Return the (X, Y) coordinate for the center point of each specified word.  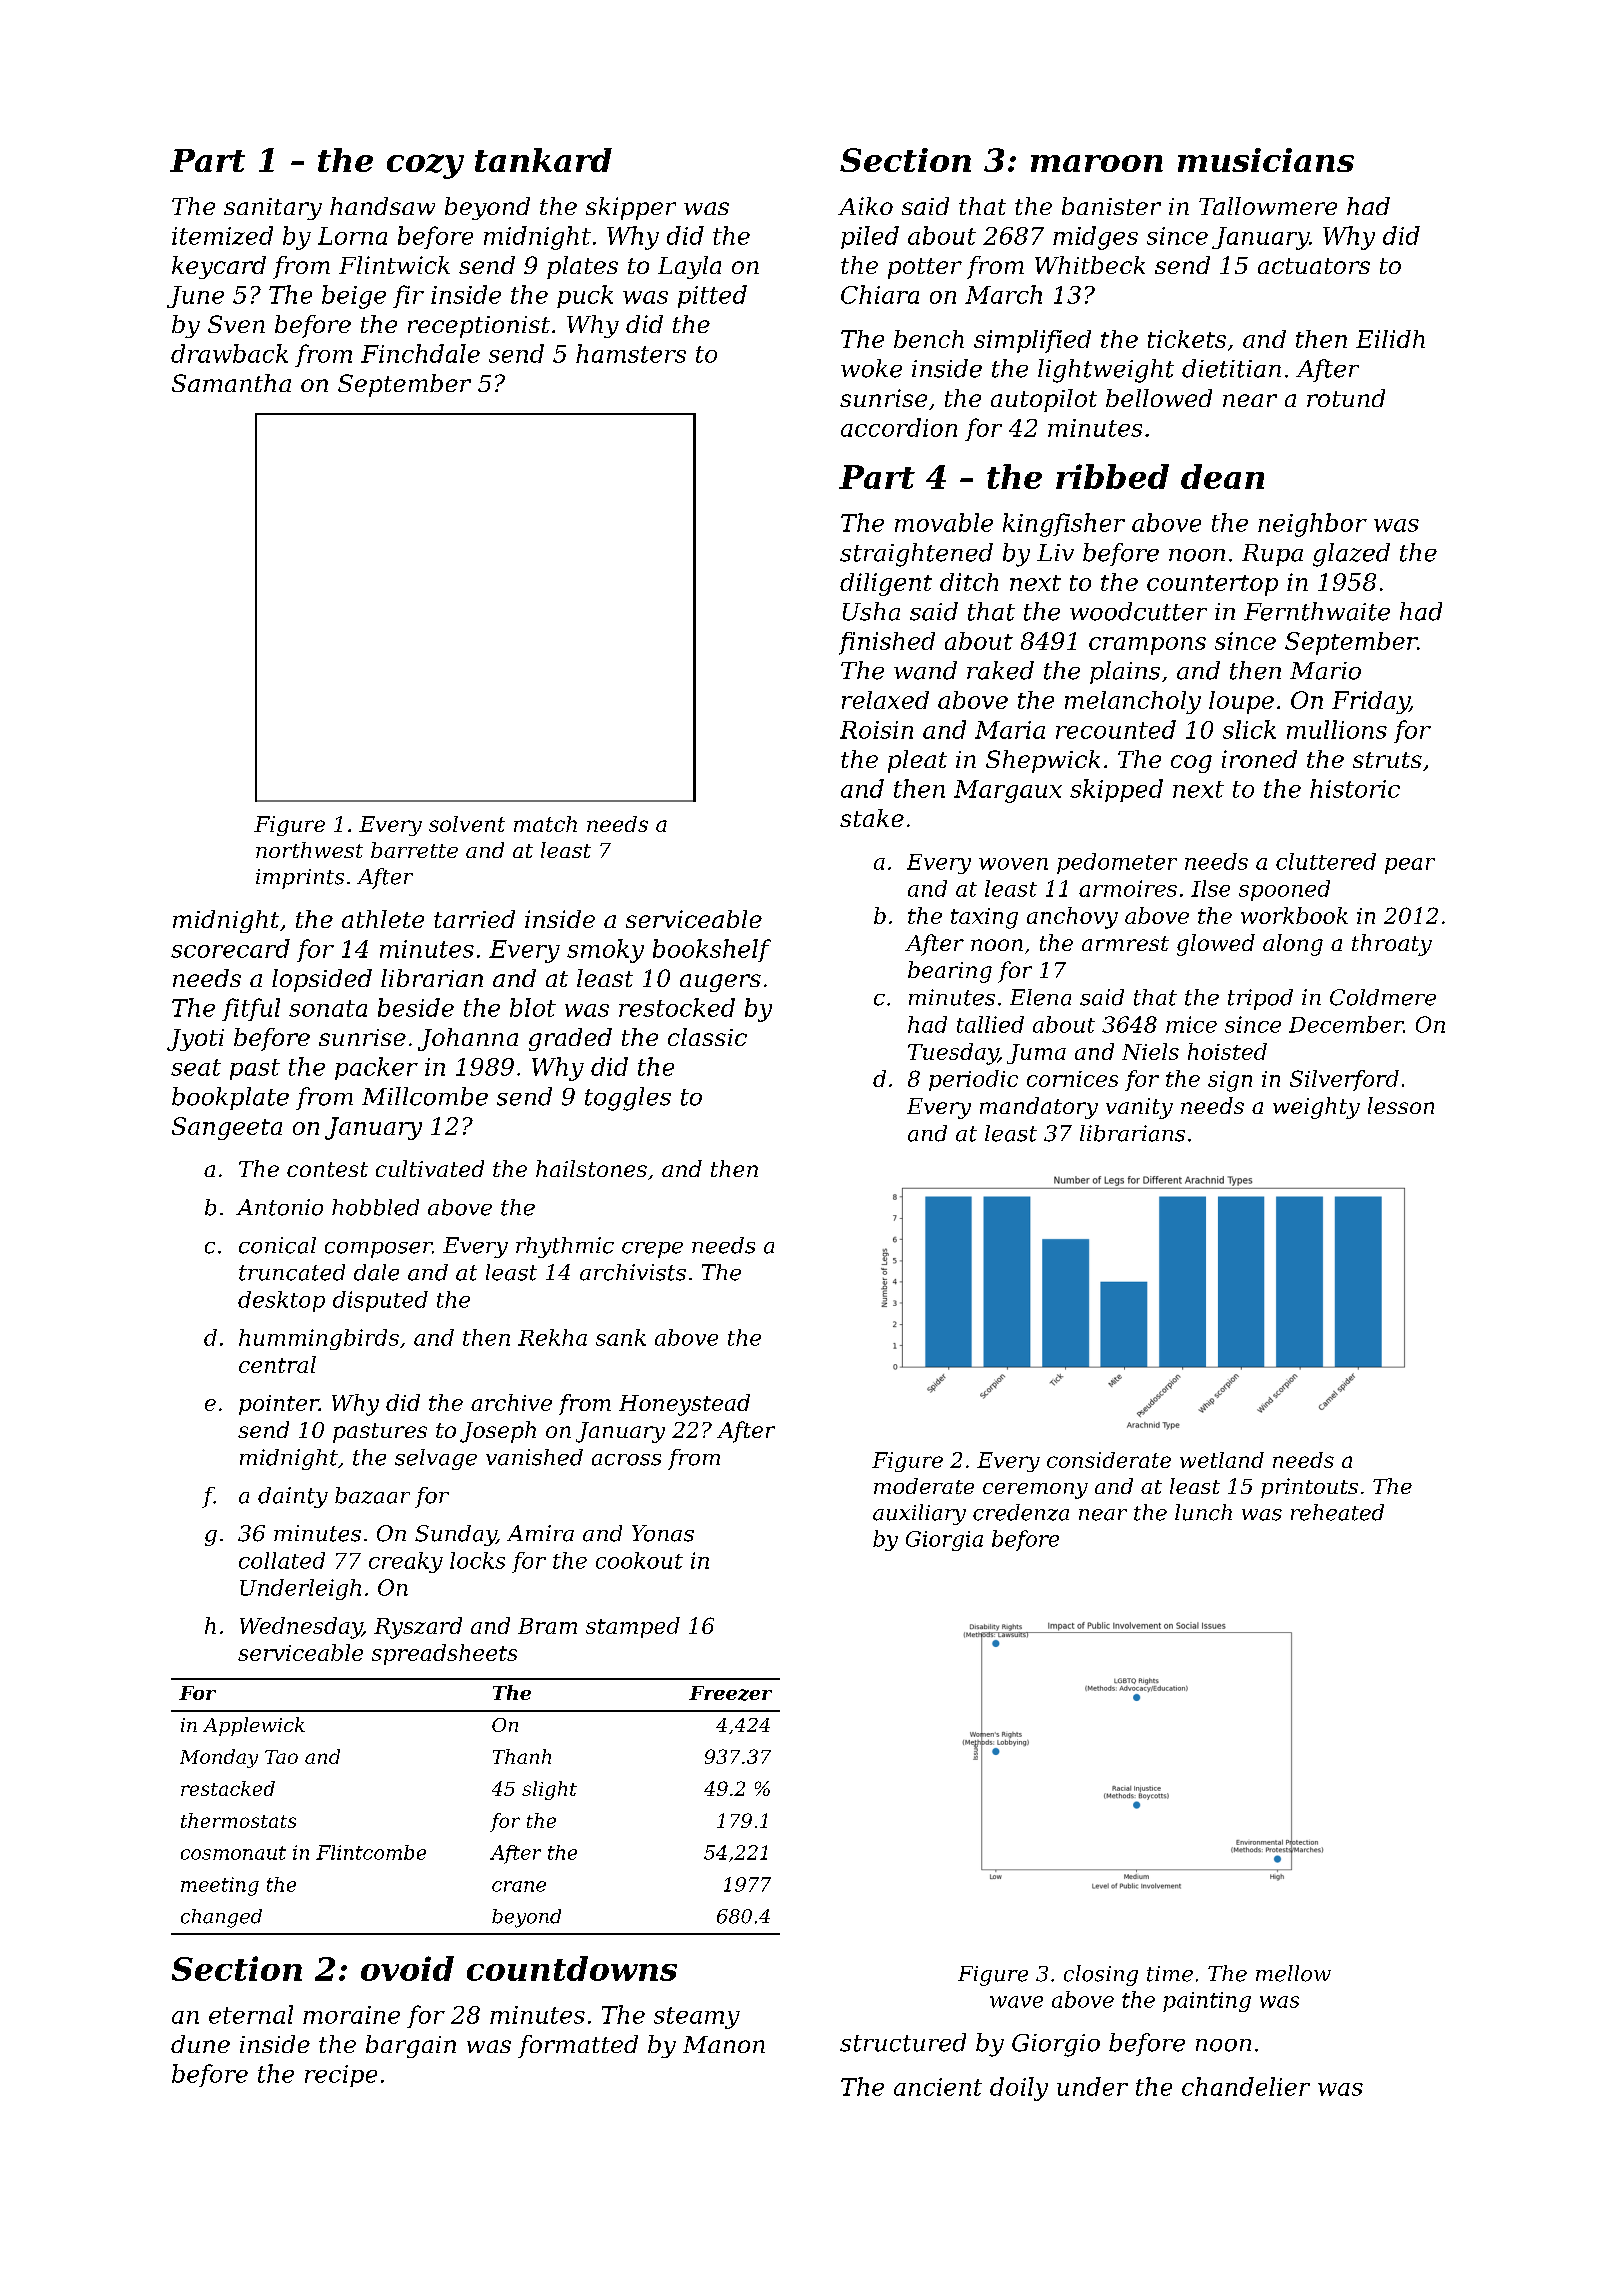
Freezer (730, 1693)
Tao (281, 1757)
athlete (383, 919)
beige (354, 297)
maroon (1097, 163)
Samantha (231, 383)
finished (887, 643)
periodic (973, 1080)
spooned (1284, 890)
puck (585, 296)
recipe (341, 2076)
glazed (1351, 555)
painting (1207, 2002)
